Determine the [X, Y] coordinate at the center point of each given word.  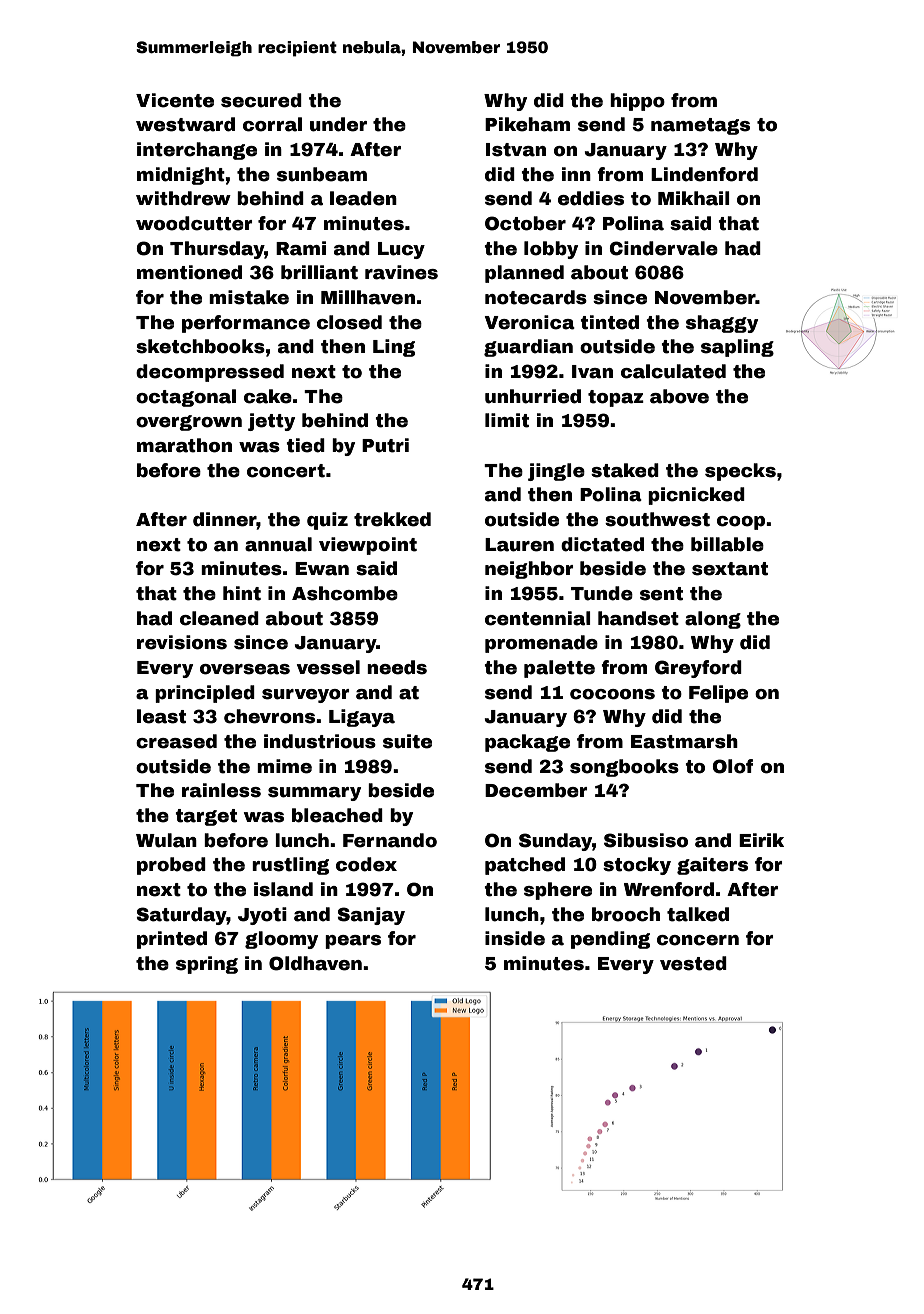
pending [610, 940]
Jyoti [262, 916]
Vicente [175, 100]
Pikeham [527, 124]
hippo [637, 102]
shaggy [722, 324]
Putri [385, 445]
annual [278, 544]
